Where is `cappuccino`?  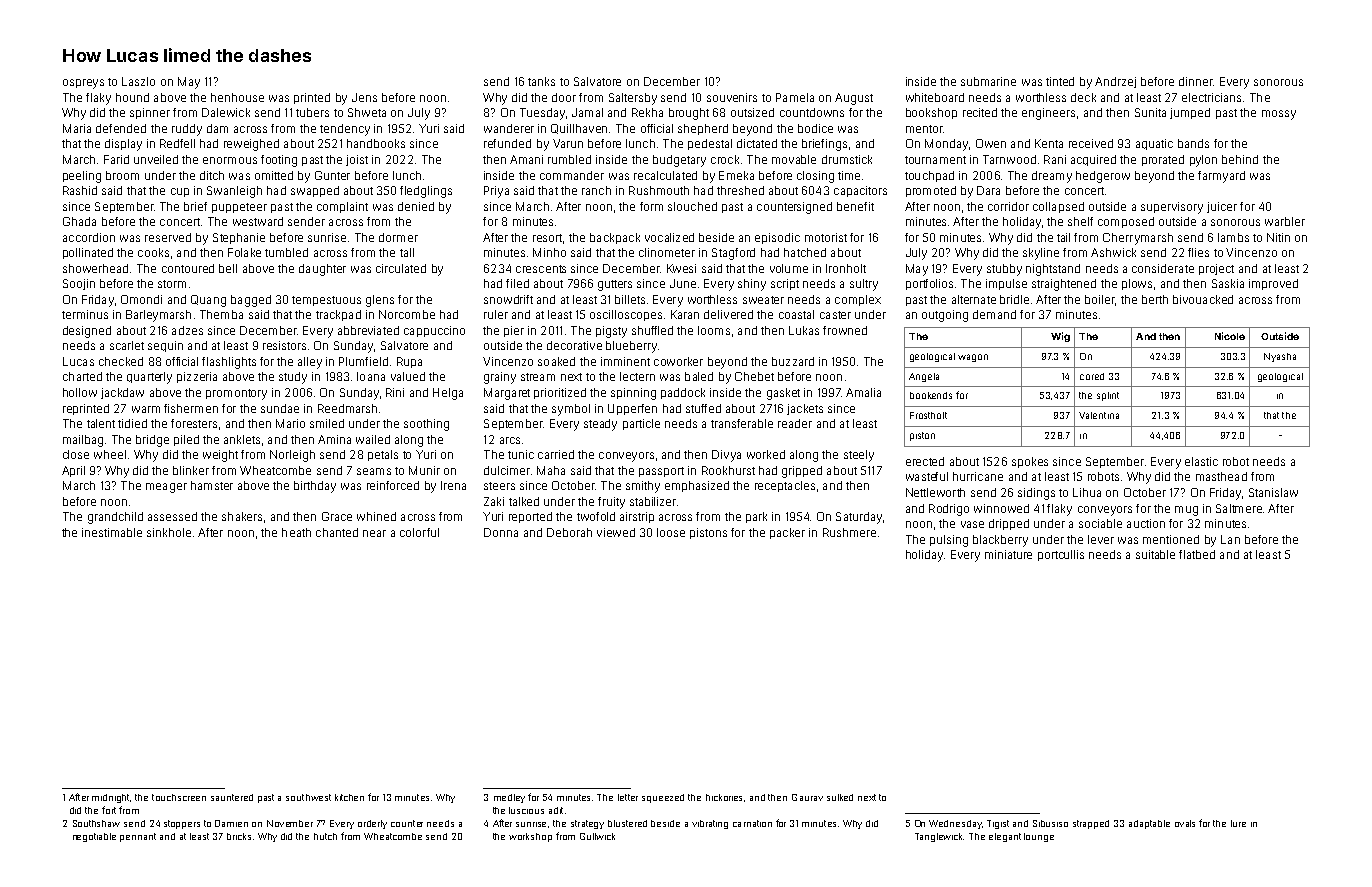
cappuccino is located at coordinates (434, 331).
